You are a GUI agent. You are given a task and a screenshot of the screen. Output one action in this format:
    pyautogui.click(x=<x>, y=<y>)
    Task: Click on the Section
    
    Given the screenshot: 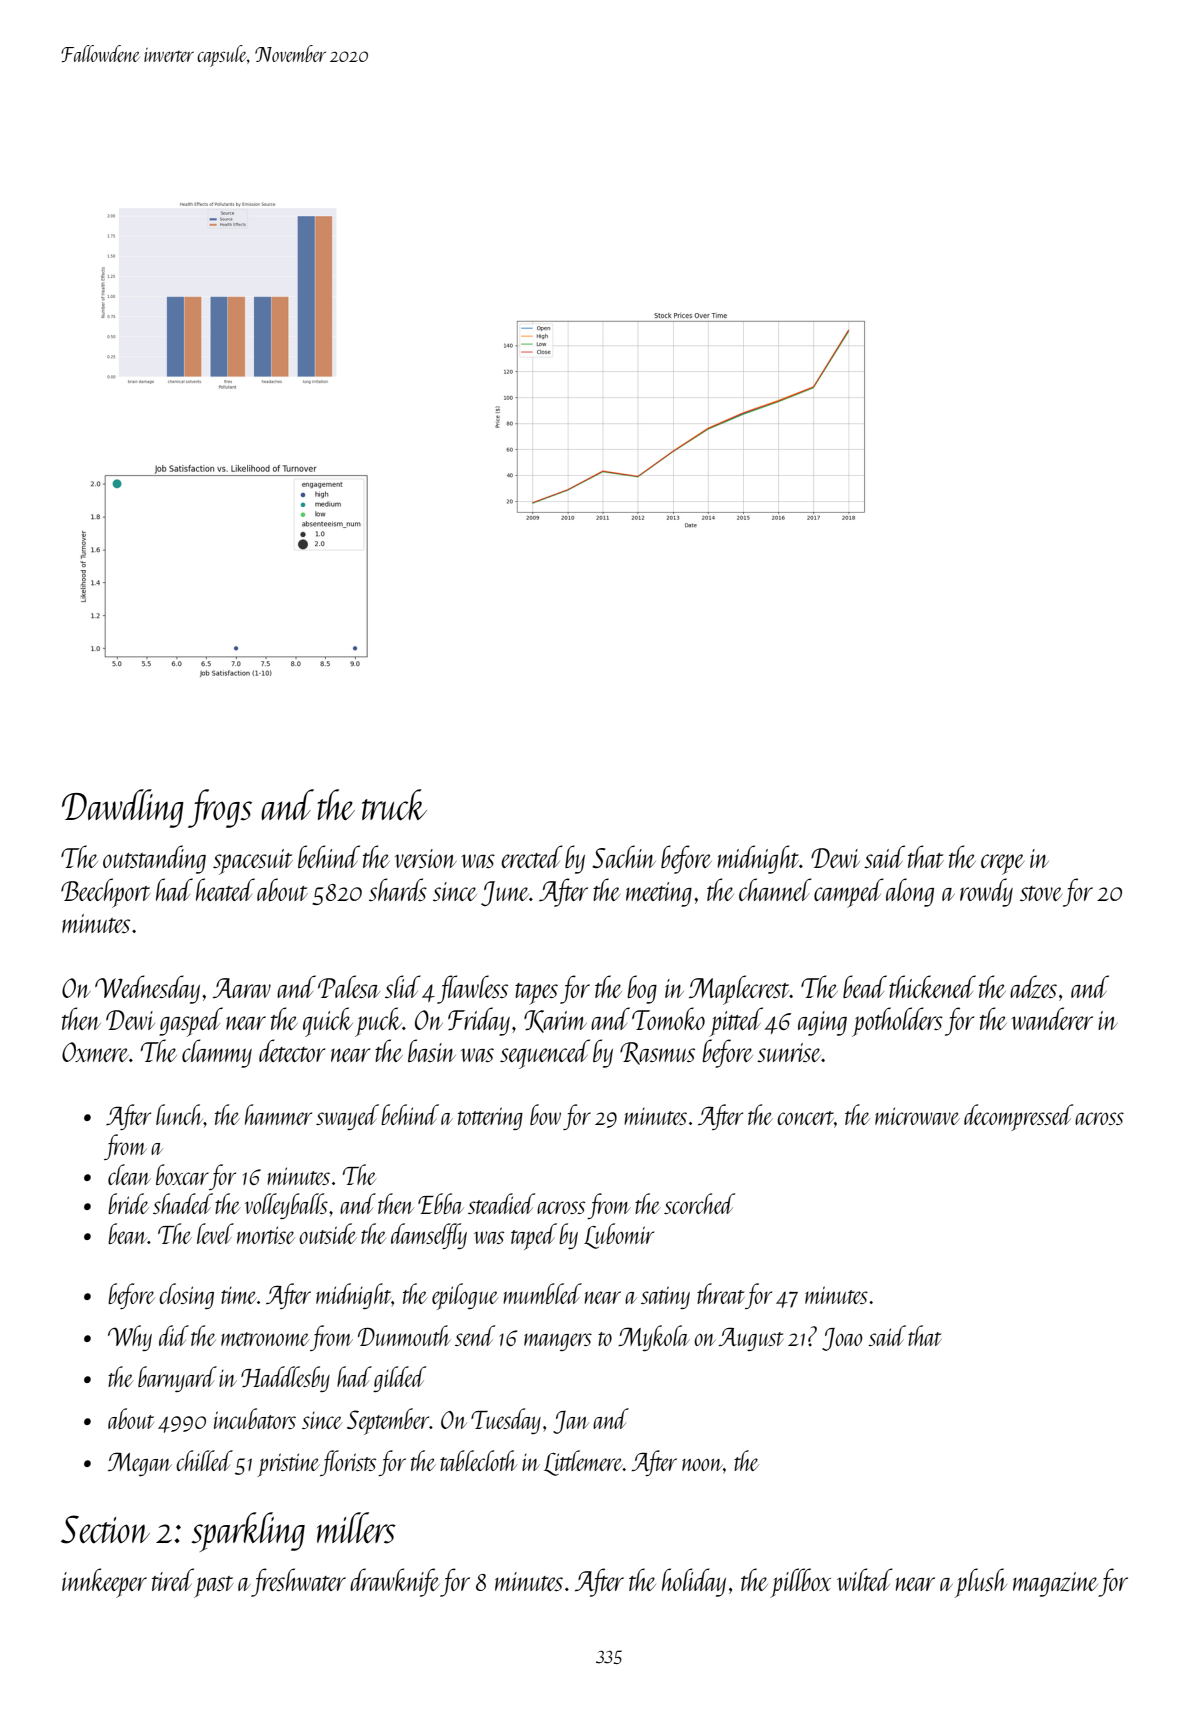 What is the action you would take?
    pyautogui.click(x=105, y=1529)
